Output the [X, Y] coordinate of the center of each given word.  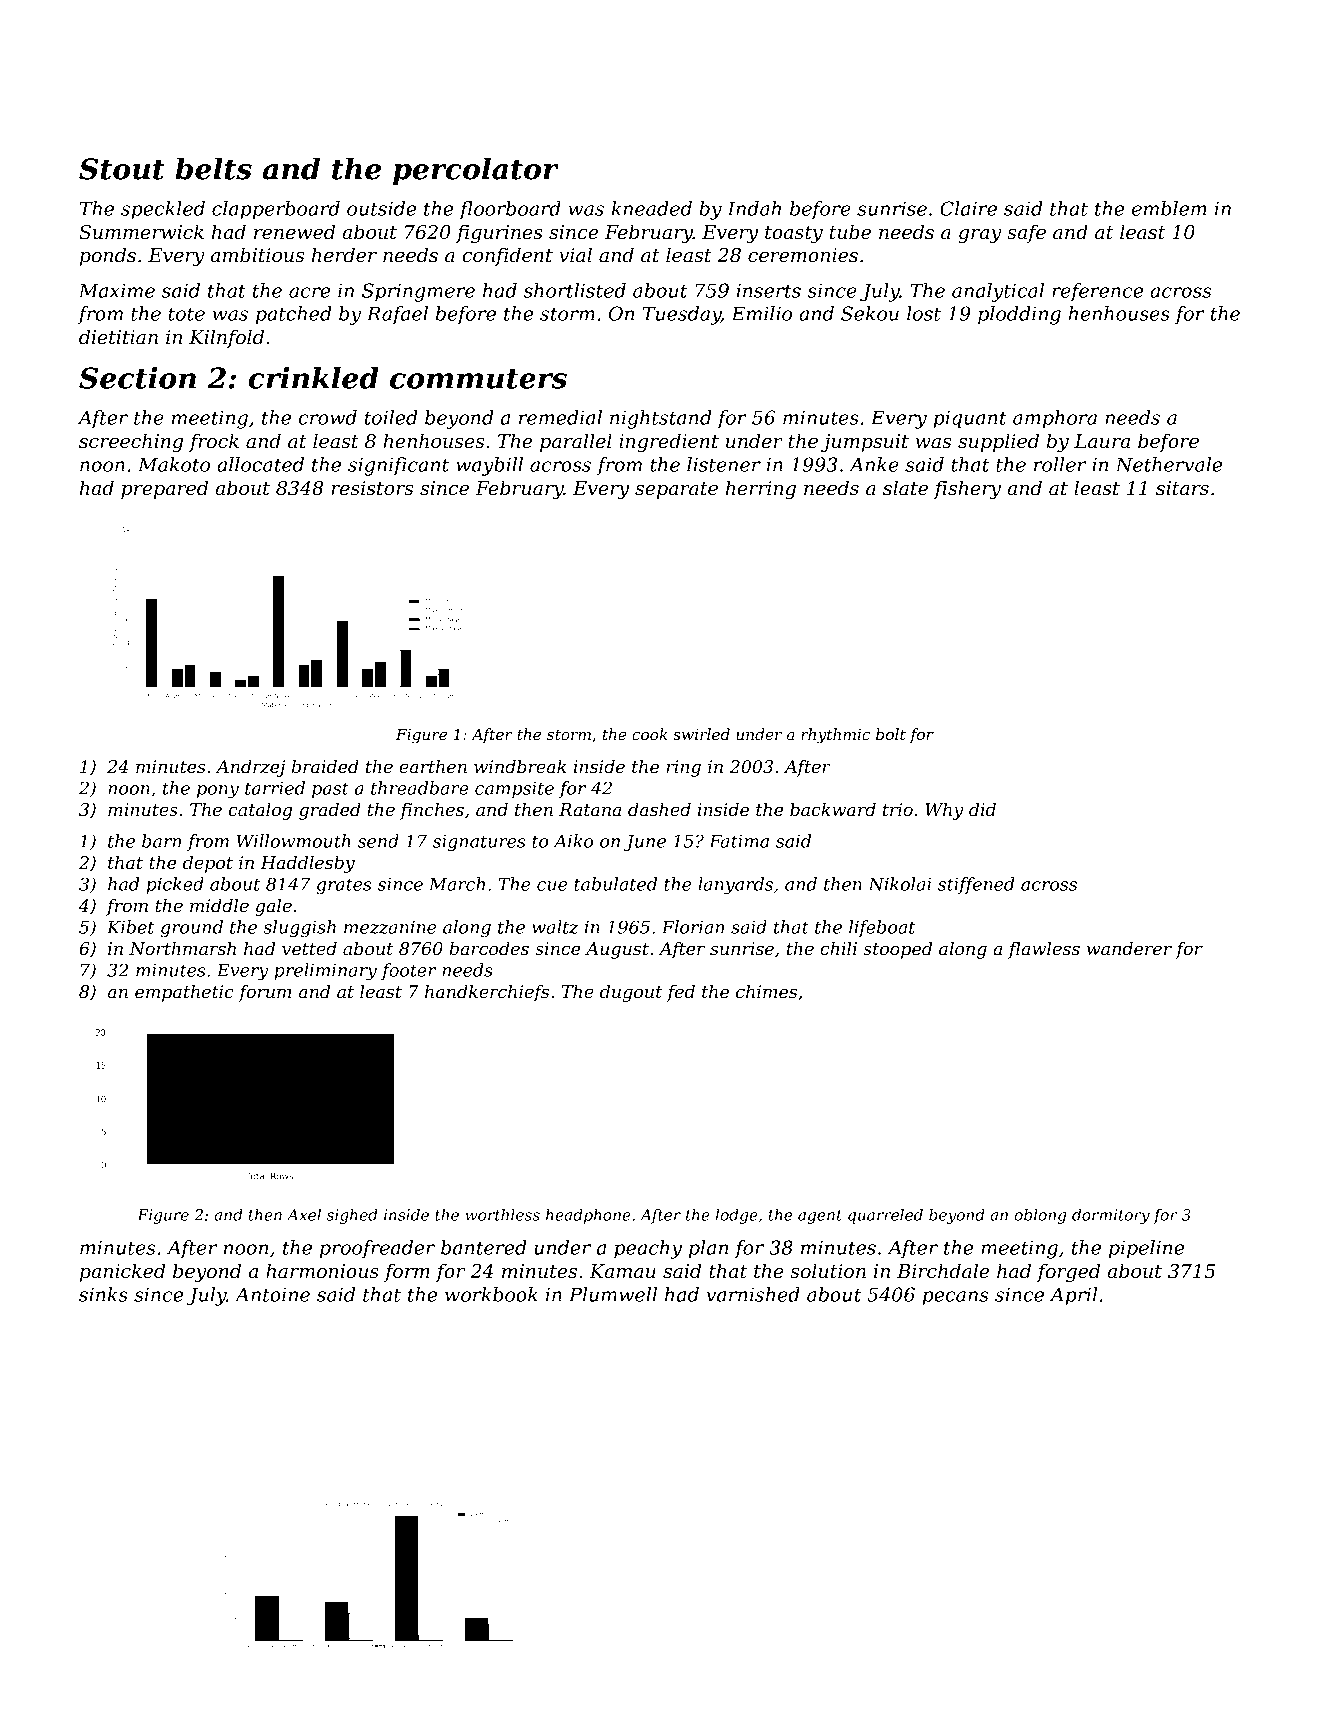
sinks [103, 1294]
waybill [489, 466]
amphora [1055, 419]
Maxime [117, 290]
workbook [491, 1294]
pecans [955, 1298]
